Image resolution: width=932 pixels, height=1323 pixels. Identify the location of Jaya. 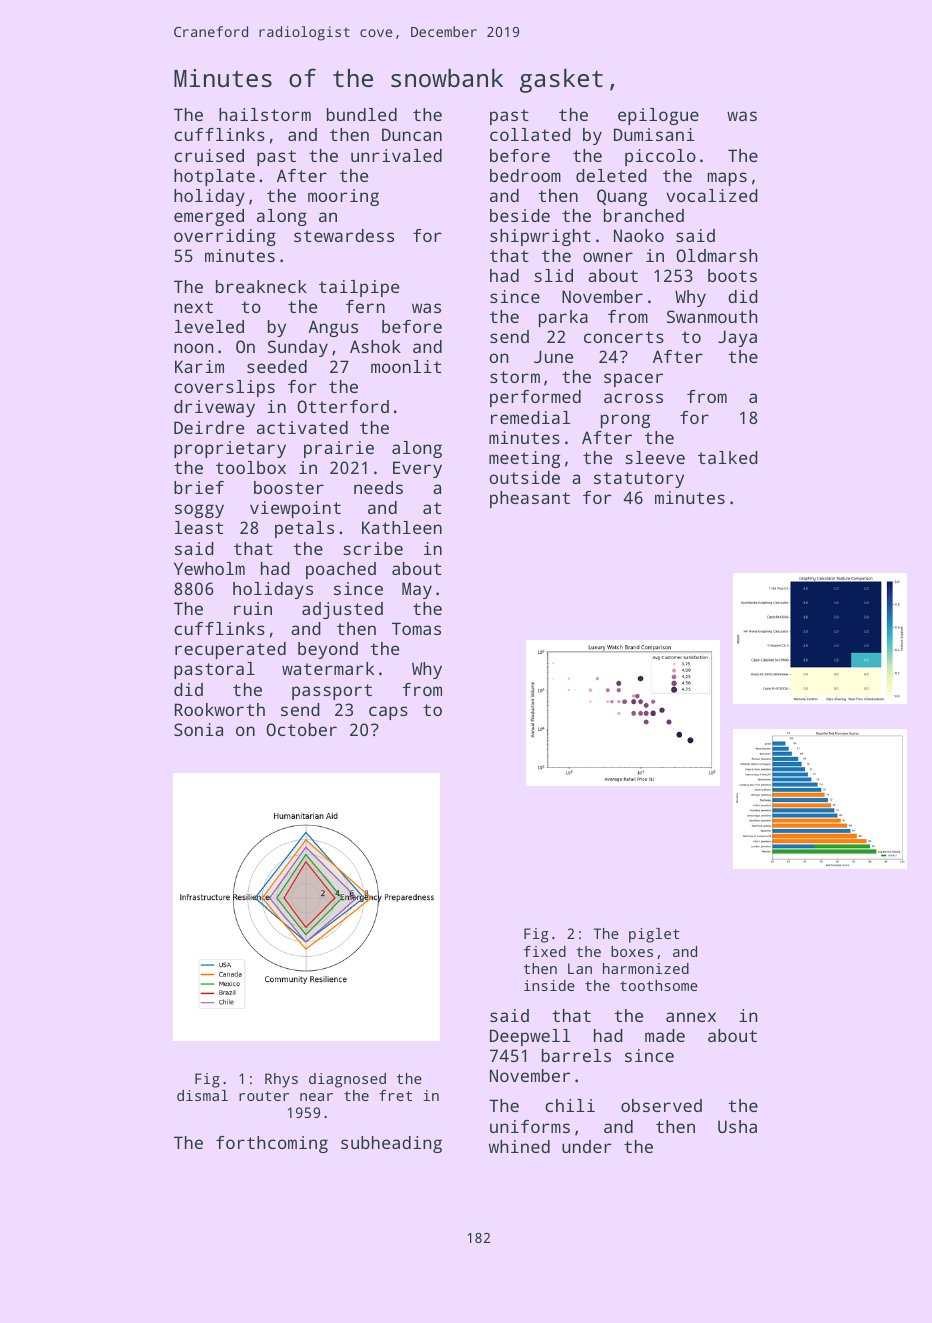
(737, 338).
